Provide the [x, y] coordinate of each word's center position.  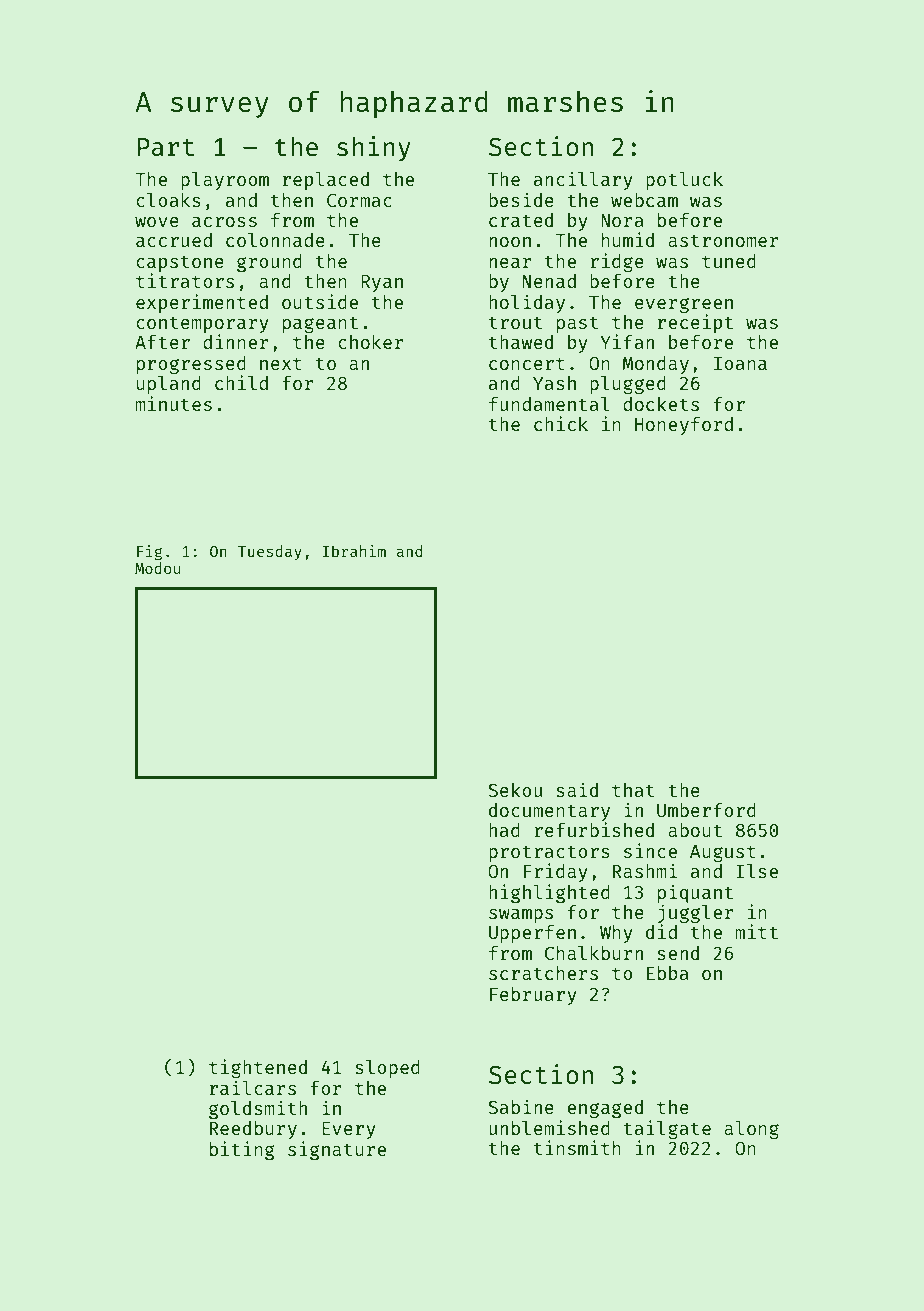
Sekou [515, 790]
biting [242, 1150]
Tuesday [270, 552]
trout [515, 322]
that [633, 790]
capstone [180, 263]
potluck [684, 181]
